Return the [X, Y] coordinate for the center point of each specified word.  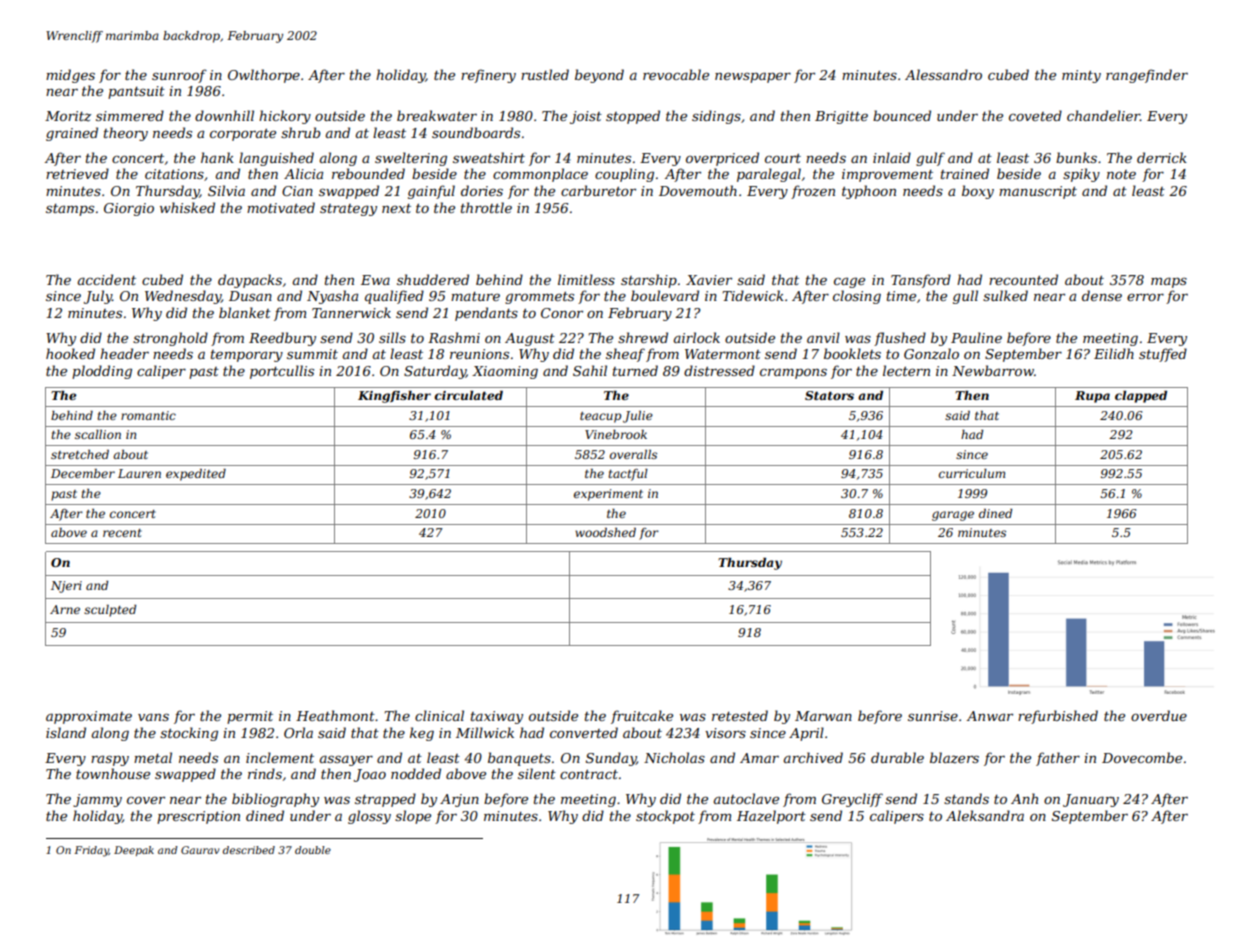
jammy [97, 800]
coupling [624, 175]
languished [276, 159]
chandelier [1103, 115]
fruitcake [642, 717]
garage [953, 516]
